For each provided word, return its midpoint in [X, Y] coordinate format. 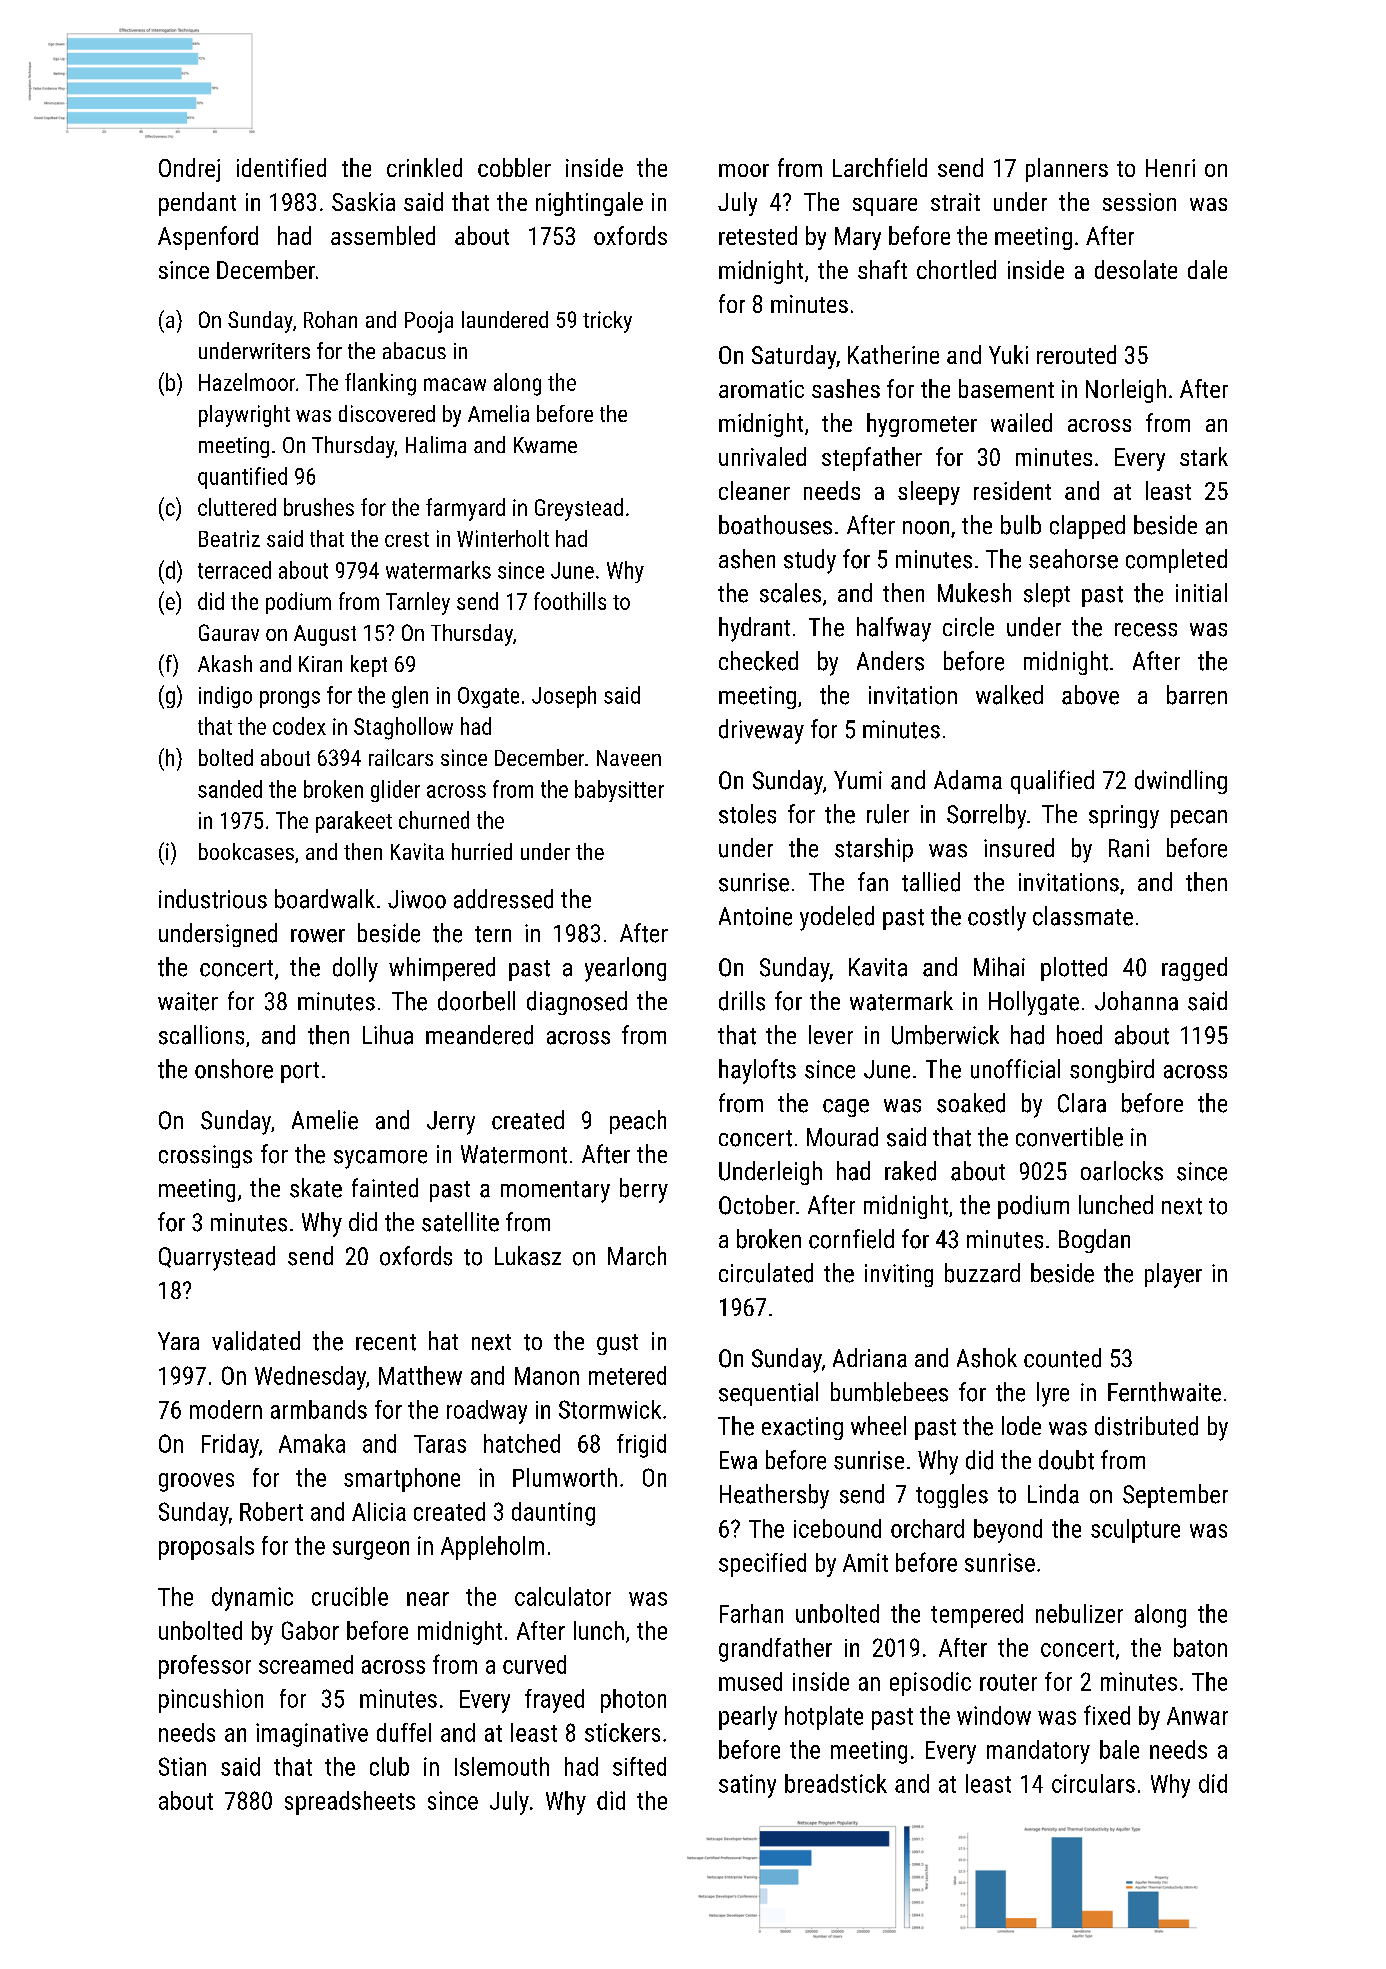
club [389, 1766]
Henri [1170, 168]
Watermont [514, 1154]
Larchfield [880, 167]
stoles [747, 814]
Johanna [1136, 1001]
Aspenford [208, 238]
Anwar [1197, 1716]
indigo [225, 697]
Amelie [325, 1120]
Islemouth [502, 1766]
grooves [196, 1482]
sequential [768, 1394]
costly [997, 918]
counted [1062, 1358]
